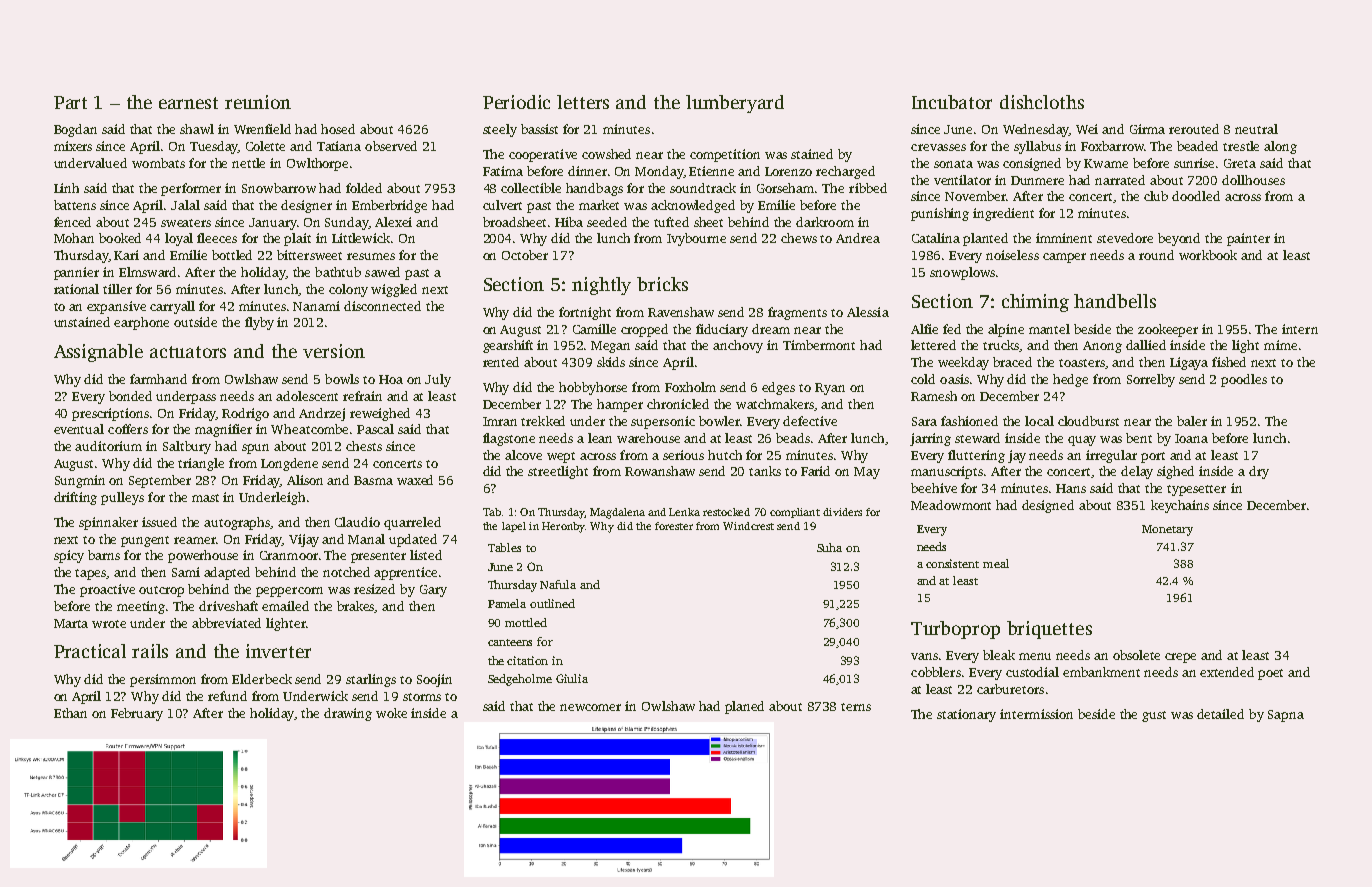 This page has height=887, width=1372. I want to click on bonded, so click(130, 396).
